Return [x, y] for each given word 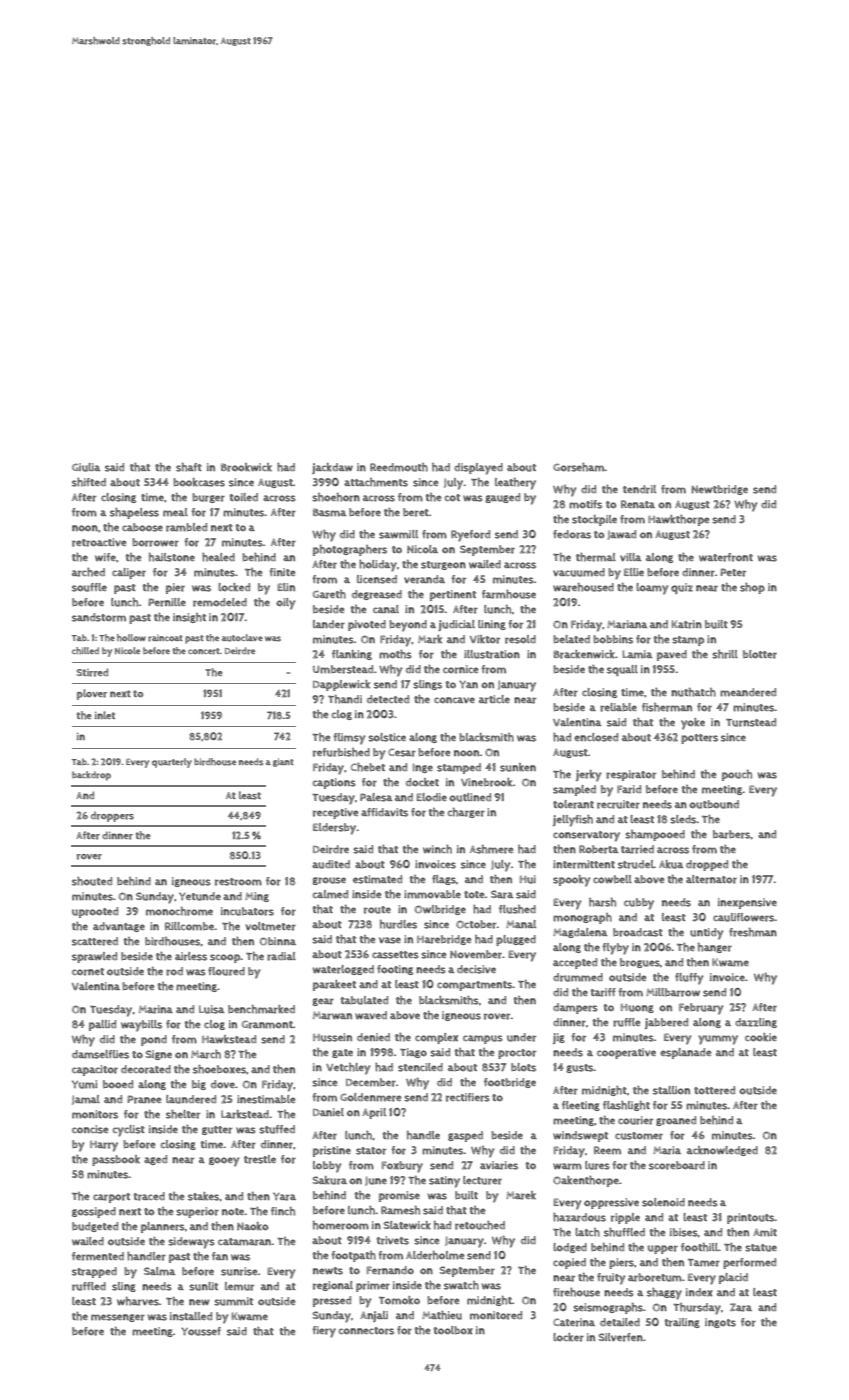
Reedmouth [399, 467]
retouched [480, 1225]
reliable [618, 707]
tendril [639, 489]
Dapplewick [341, 685]
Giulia [86, 467]
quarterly [172, 763]
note [233, 1212]
